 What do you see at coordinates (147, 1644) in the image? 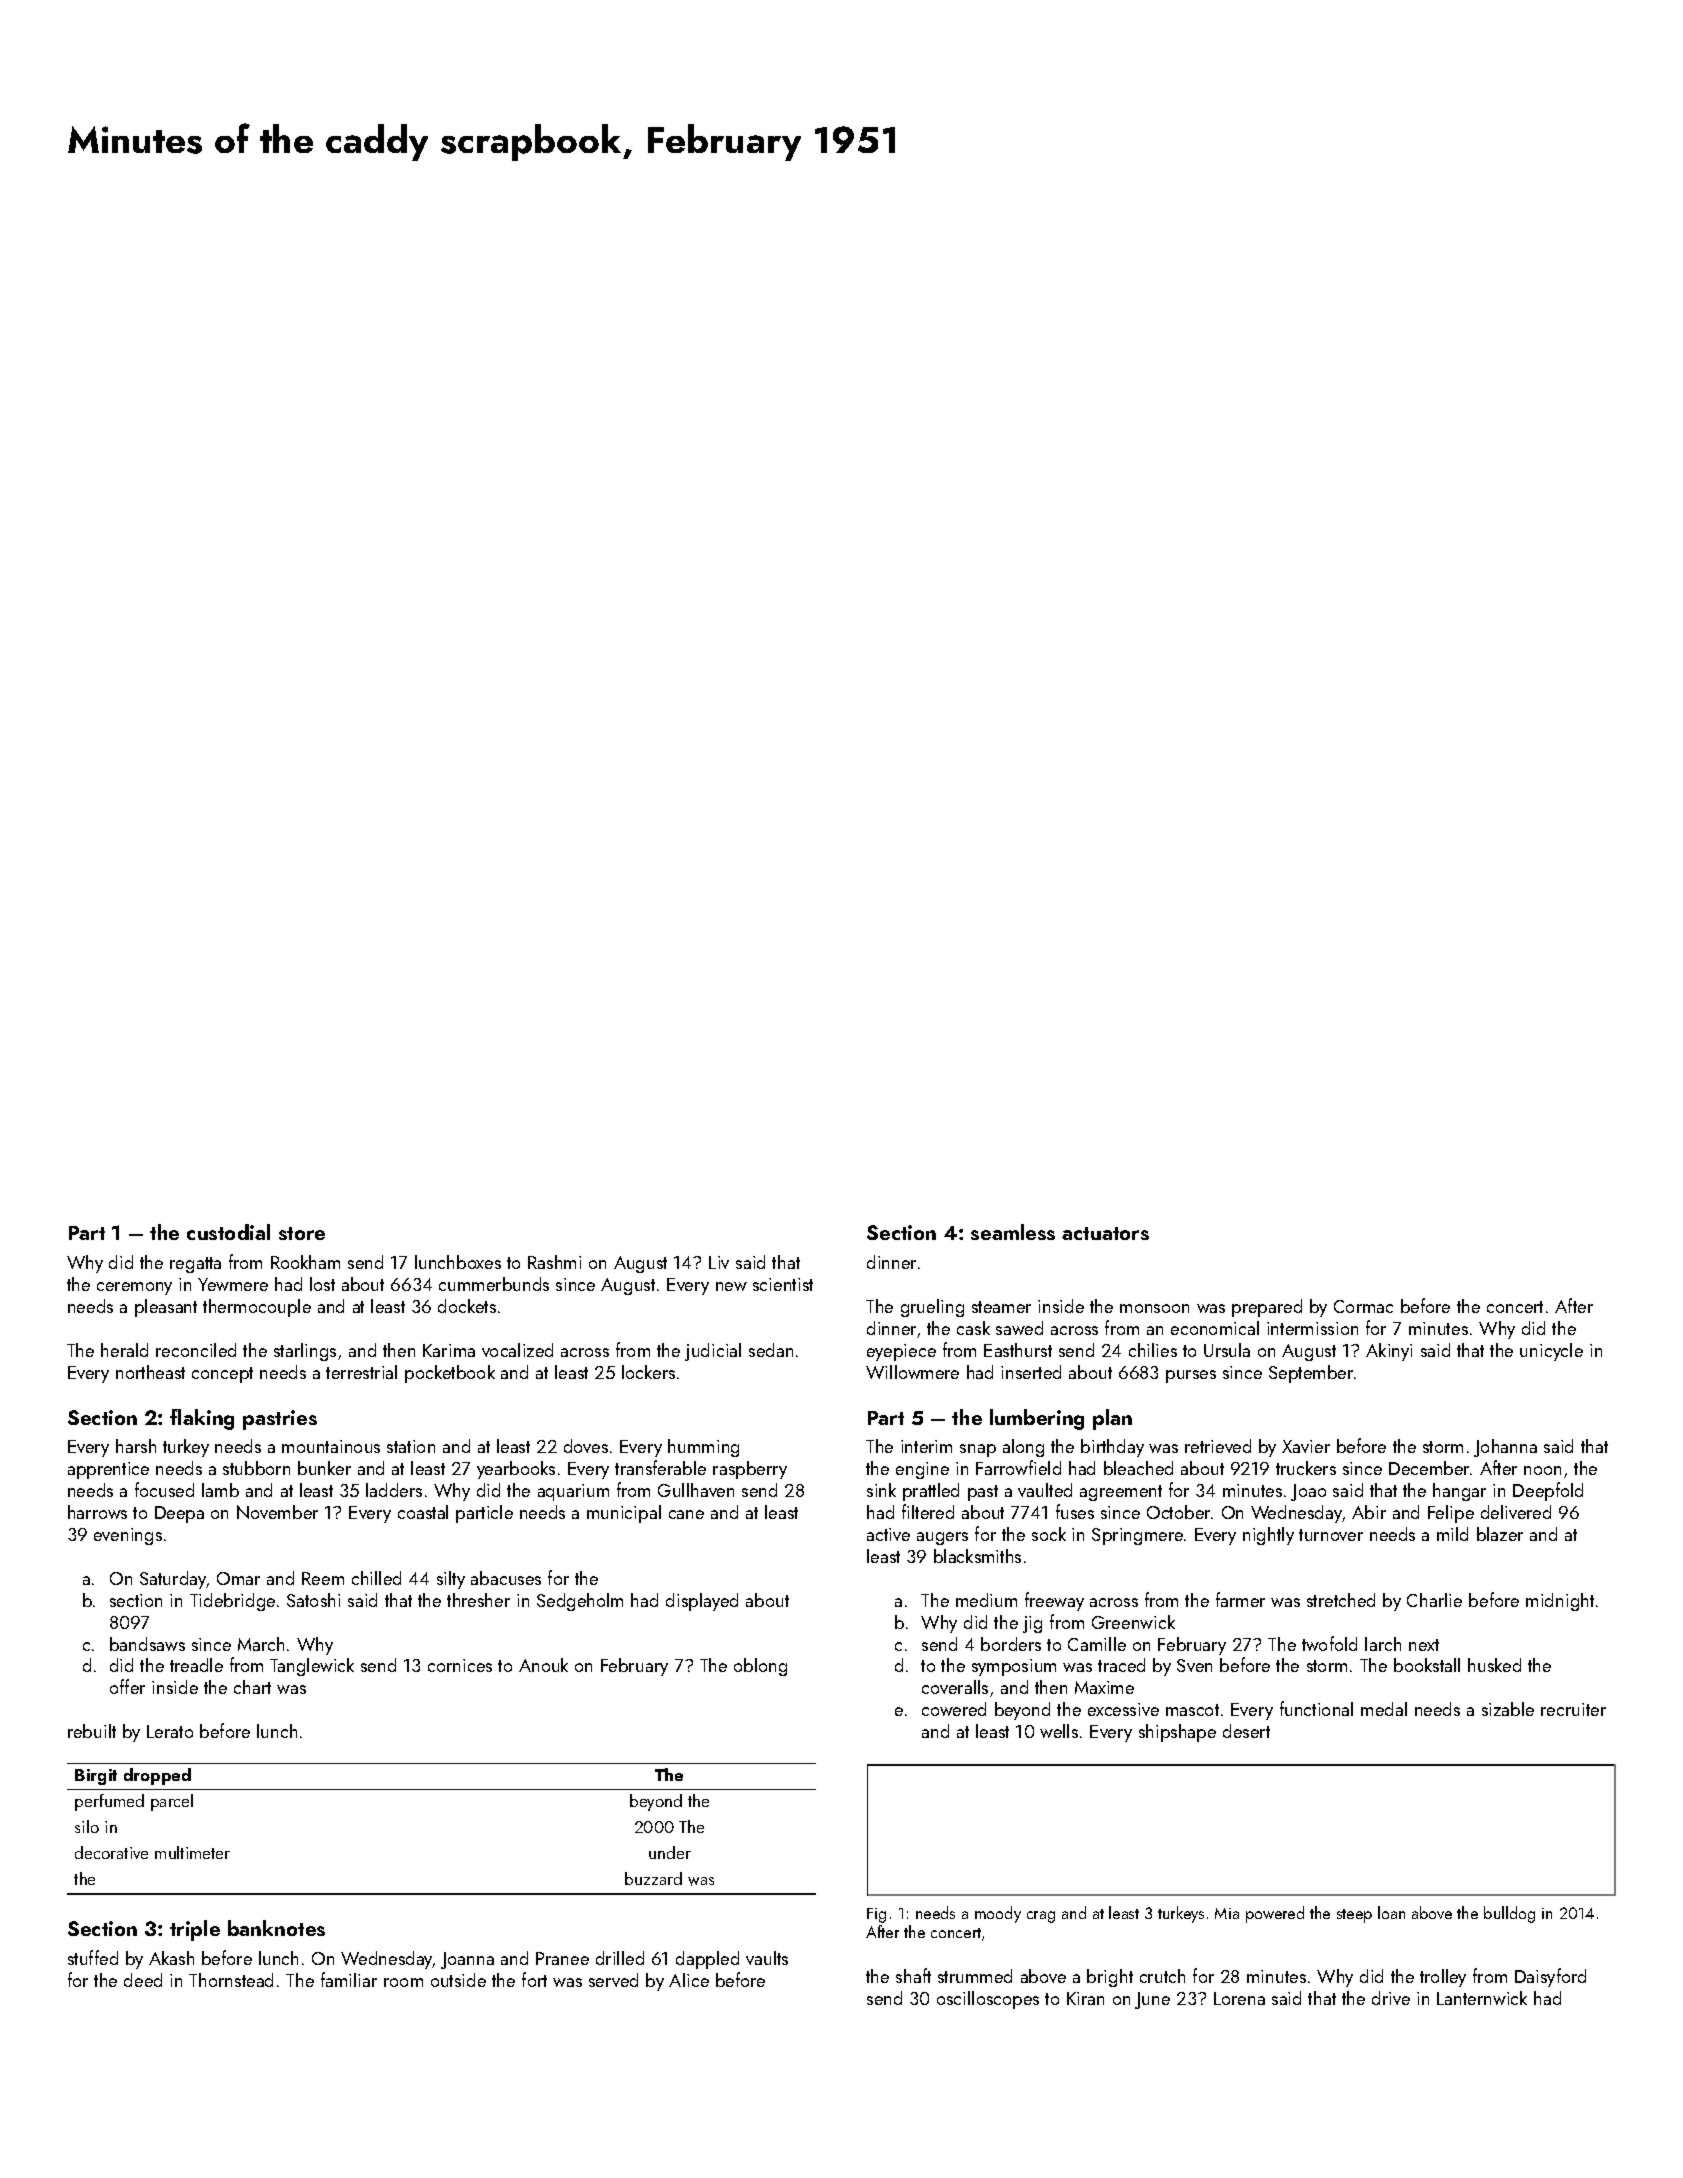
I see `bandsaws` at bounding box center [147, 1644].
